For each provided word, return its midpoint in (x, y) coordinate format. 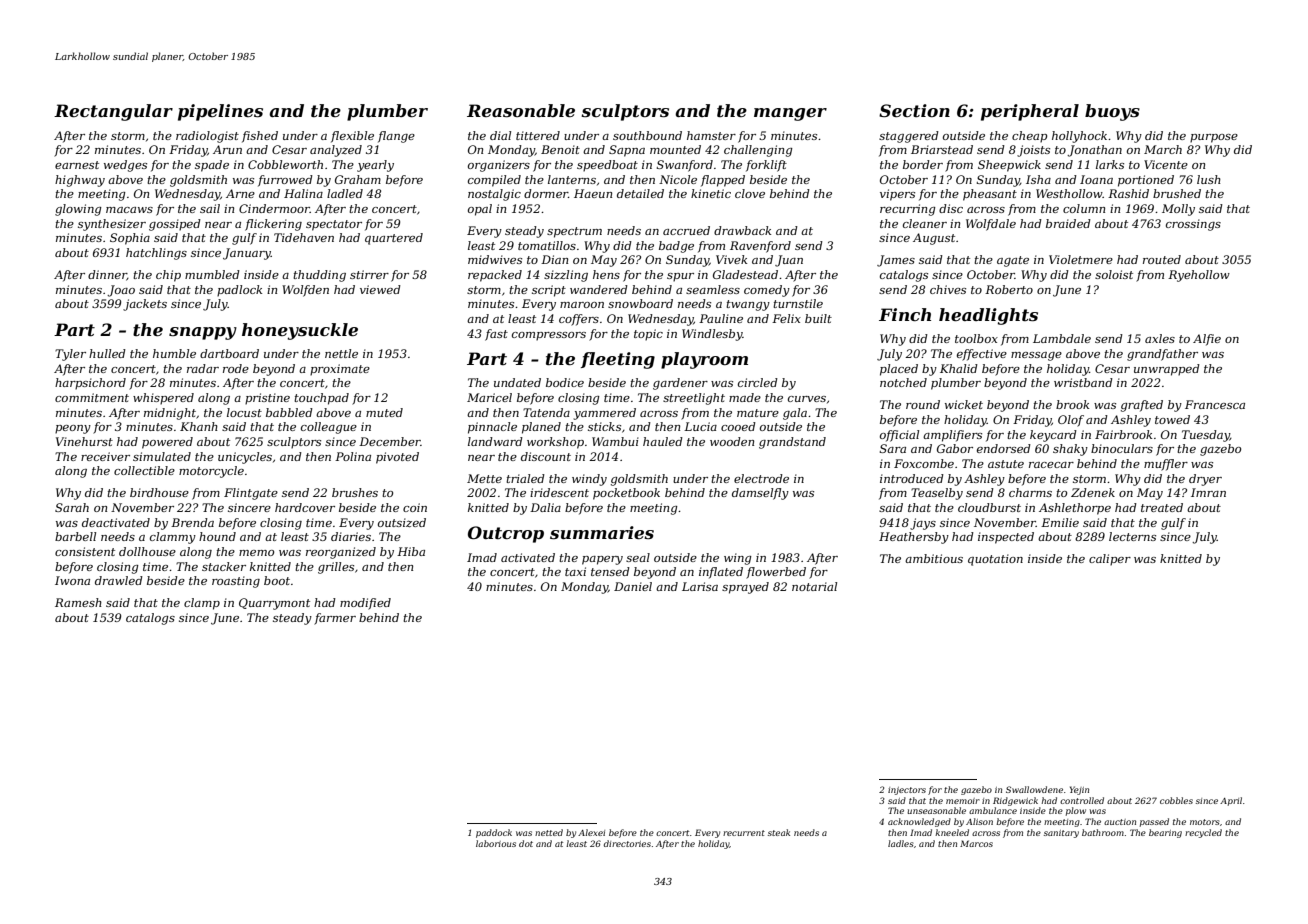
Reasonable (521, 110)
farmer (335, 619)
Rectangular (113, 112)
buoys (1112, 112)
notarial (814, 586)
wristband (1083, 382)
